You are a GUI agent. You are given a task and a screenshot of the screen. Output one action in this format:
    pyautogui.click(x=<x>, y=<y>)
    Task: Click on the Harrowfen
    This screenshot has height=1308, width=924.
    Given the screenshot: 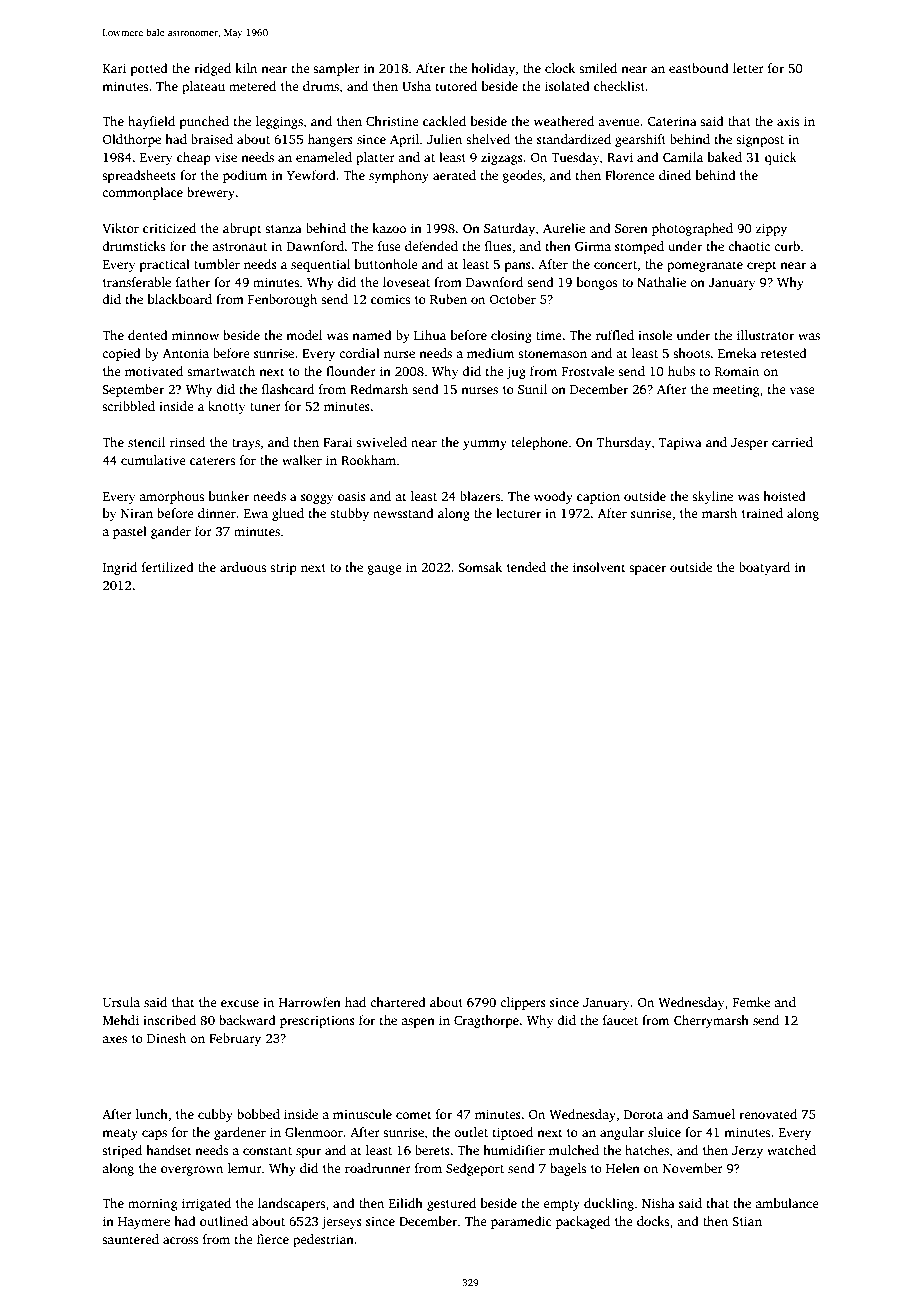 What is the action you would take?
    pyautogui.click(x=310, y=1002)
